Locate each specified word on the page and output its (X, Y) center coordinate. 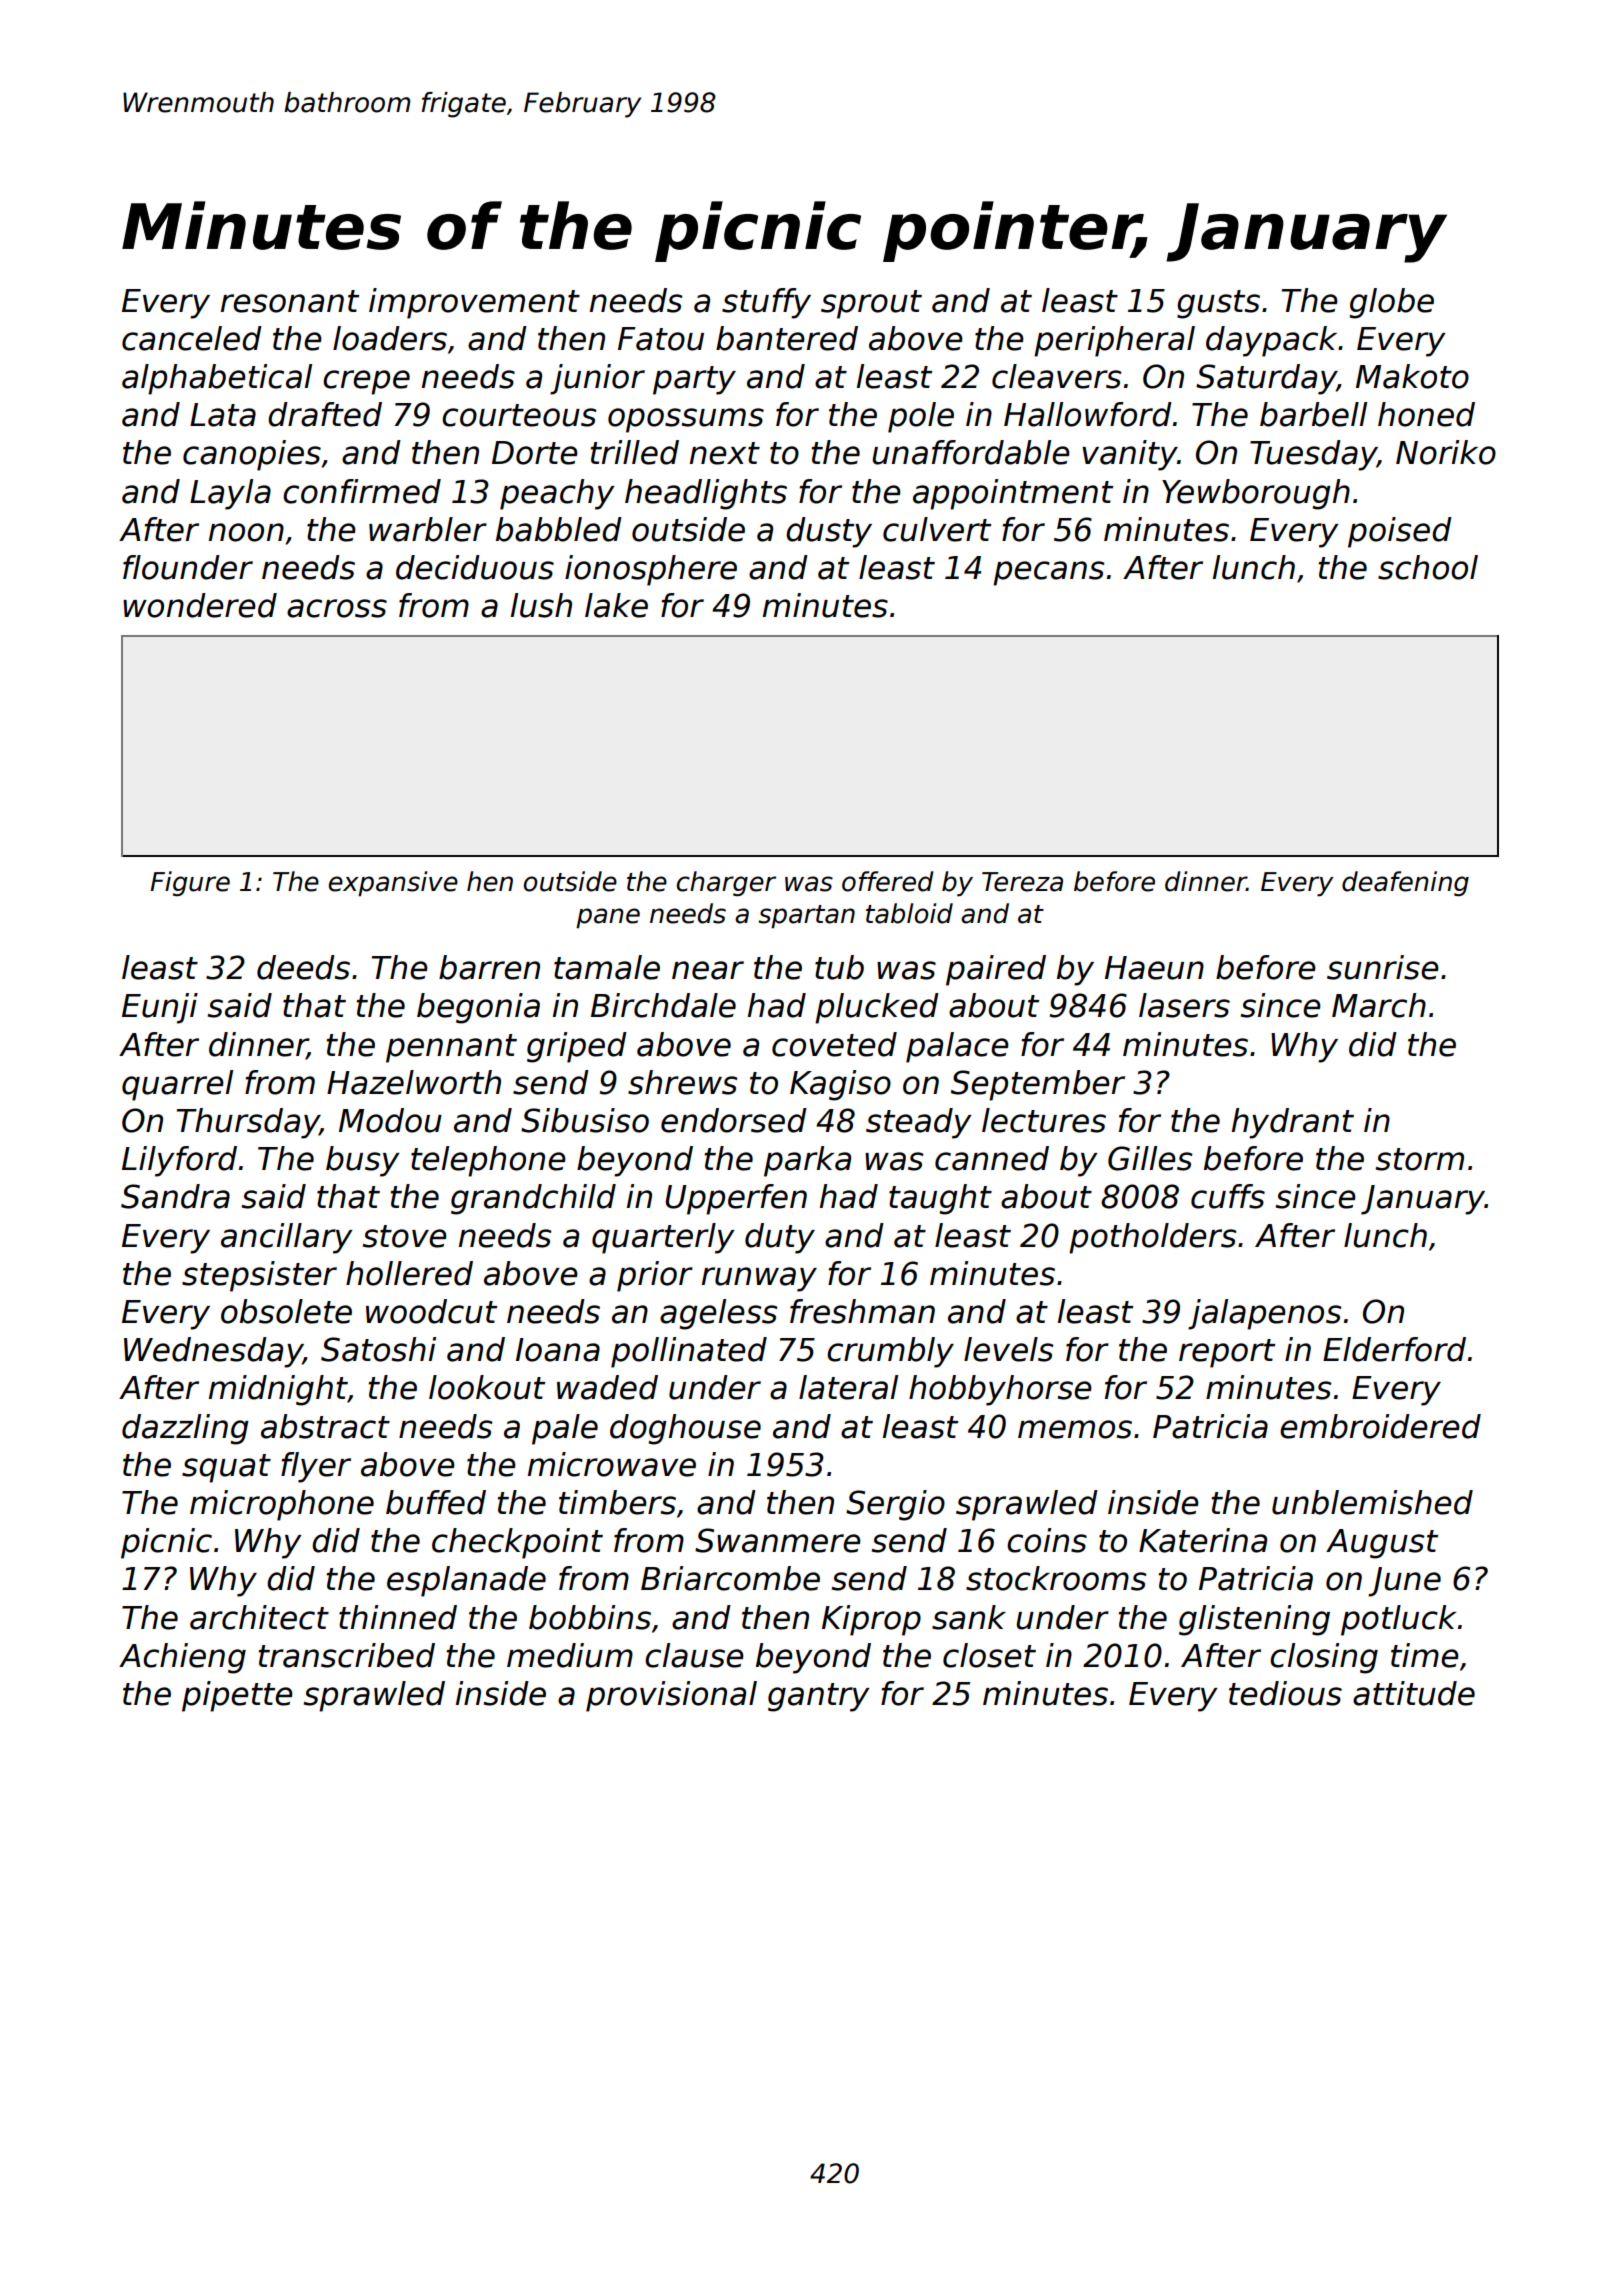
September (1038, 1085)
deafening (1405, 883)
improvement (474, 303)
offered (888, 881)
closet (989, 1655)
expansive (393, 883)
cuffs (1228, 1196)
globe (1391, 303)
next (725, 453)
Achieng (182, 1658)
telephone (488, 1161)
